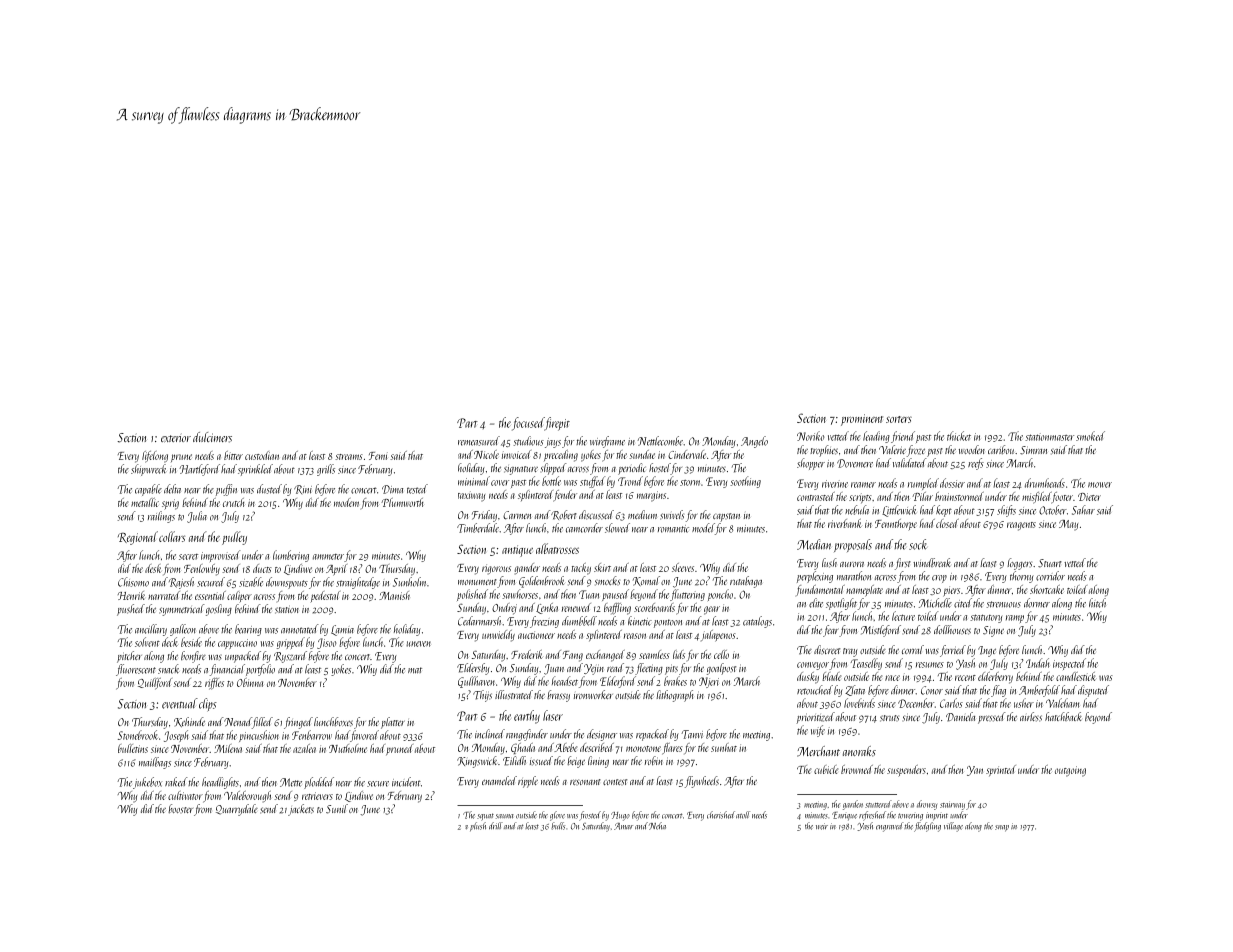 This screenshot has height=952, width=1233. What do you see at coordinates (155, 684) in the screenshot?
I see `Quillford` at bounding box center [155, 684].
